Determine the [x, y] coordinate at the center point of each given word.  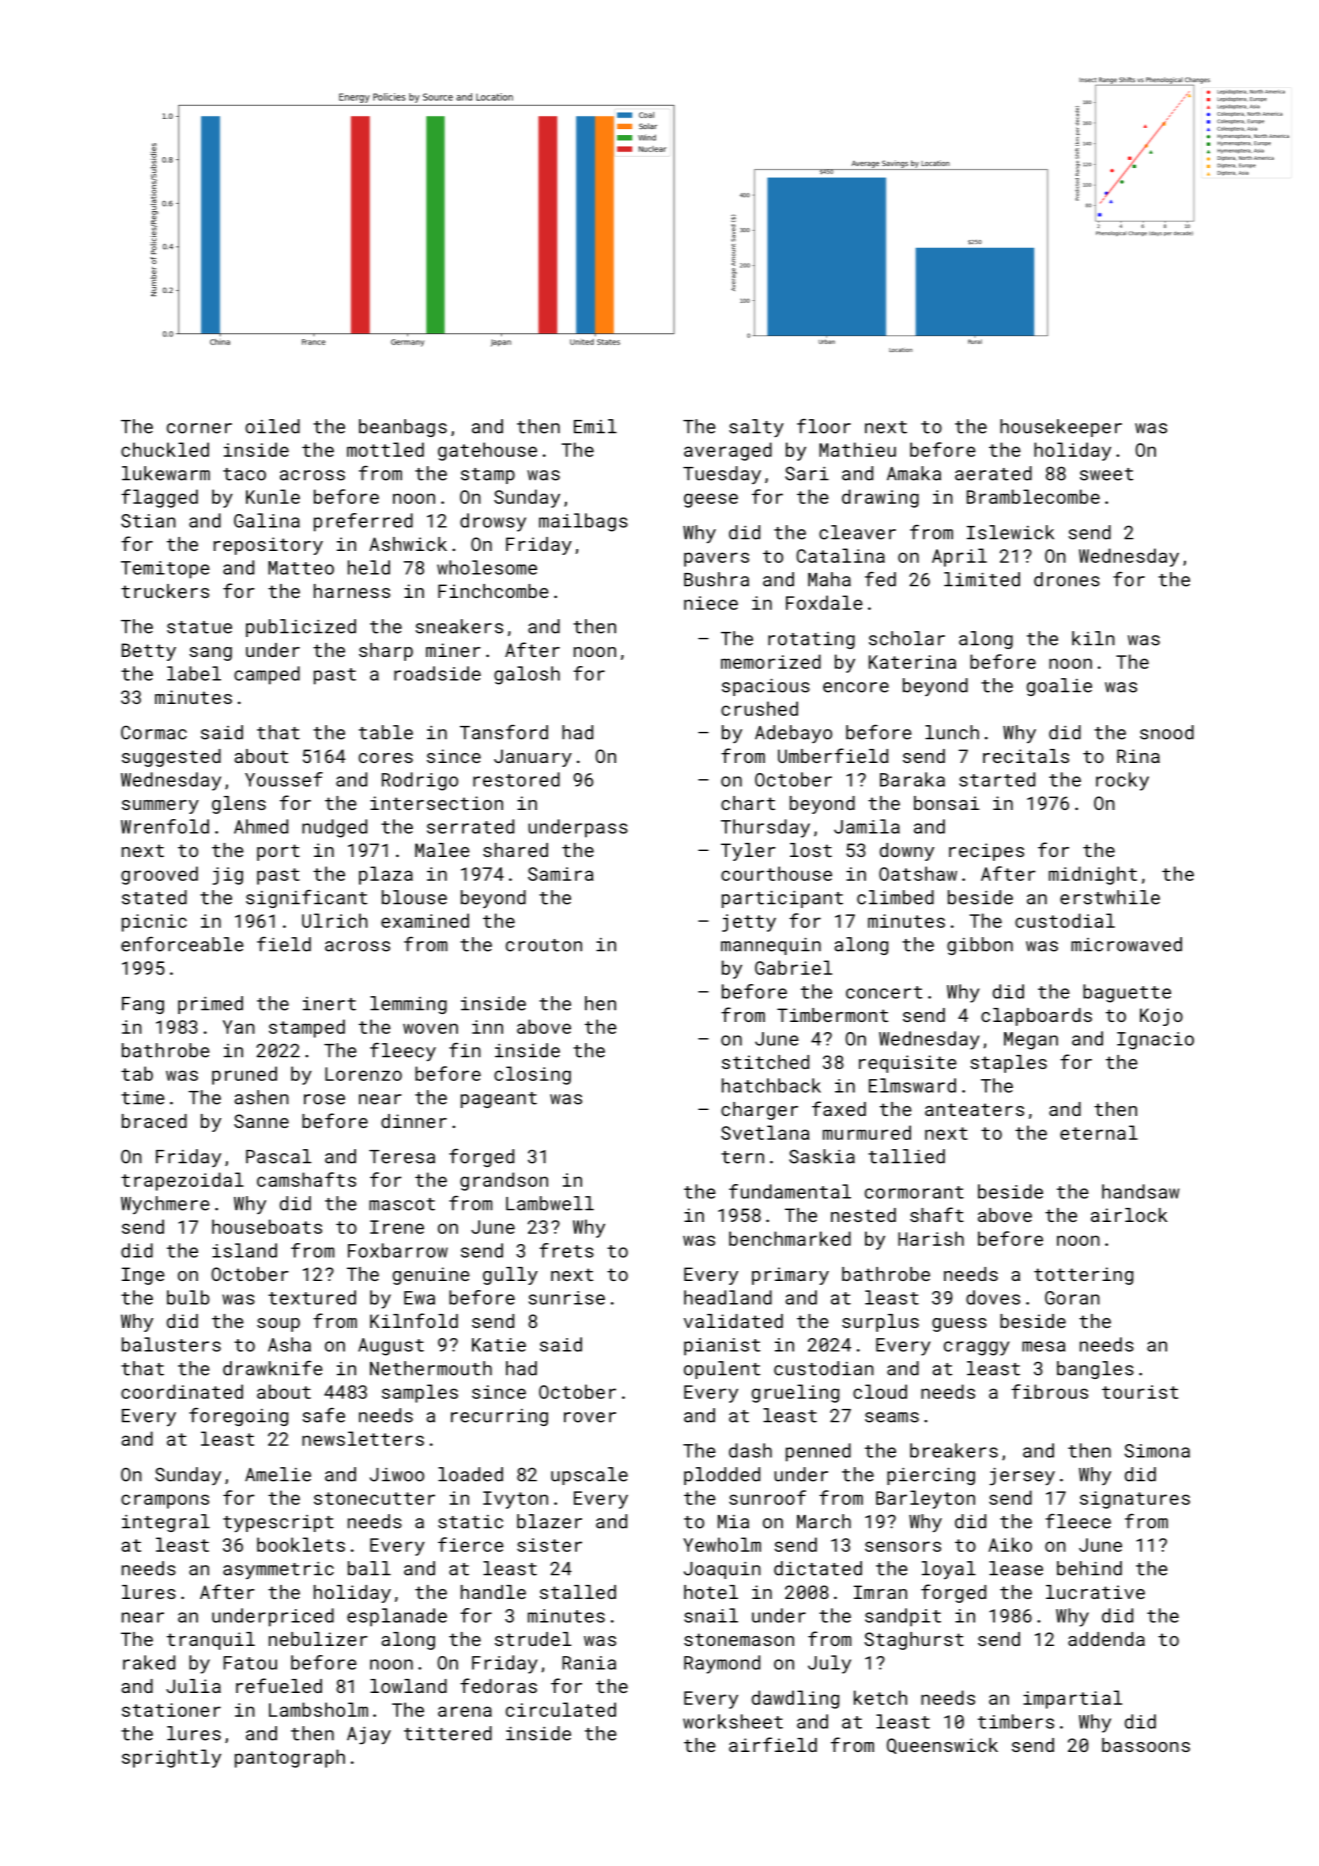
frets [566, 1250]
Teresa [402, 1157]
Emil [595, 426]
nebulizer [318, 1639]
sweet [1106, 474]
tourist [1140, 1392]
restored [516, 779]
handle [493, 1592]
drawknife [273, 1368]
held [369, 567]
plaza [386, 875]
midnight [1093, 875]
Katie [499, 1345]
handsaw [1140, 1191]
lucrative [1095, 1592]
